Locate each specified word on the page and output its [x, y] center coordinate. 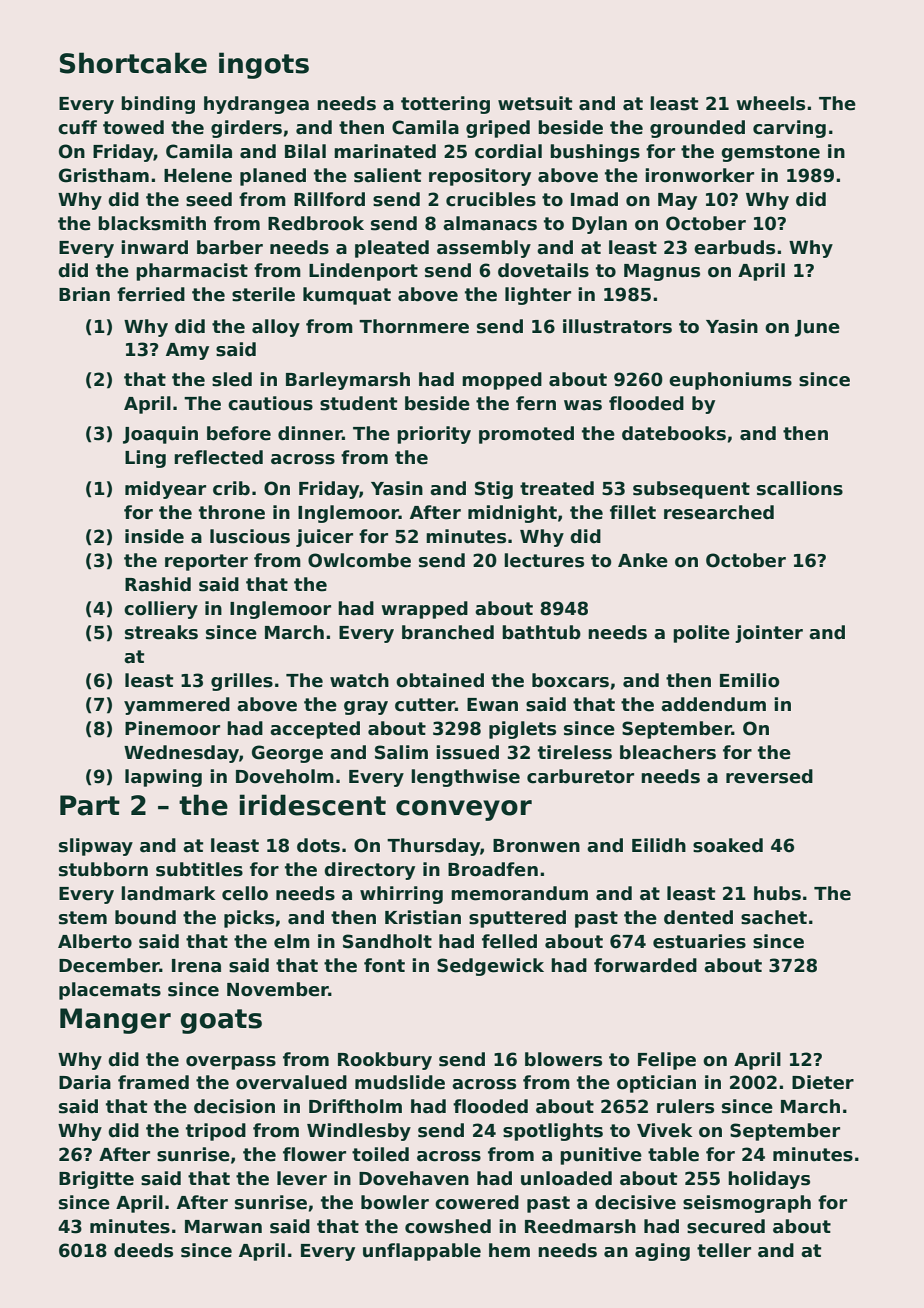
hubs [777, 893]
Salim [401, 752]
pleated [392, 249]
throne [232, 512]
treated [557, 488]
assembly [484, 249]
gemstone [770, 153]
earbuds [734, 247]
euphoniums [730, 381]
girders [246, 129]
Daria [85, 1082]
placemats [110, 991]
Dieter [823, 1082]
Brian [84, 294]
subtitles [199, 869]
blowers [563, 1059]
